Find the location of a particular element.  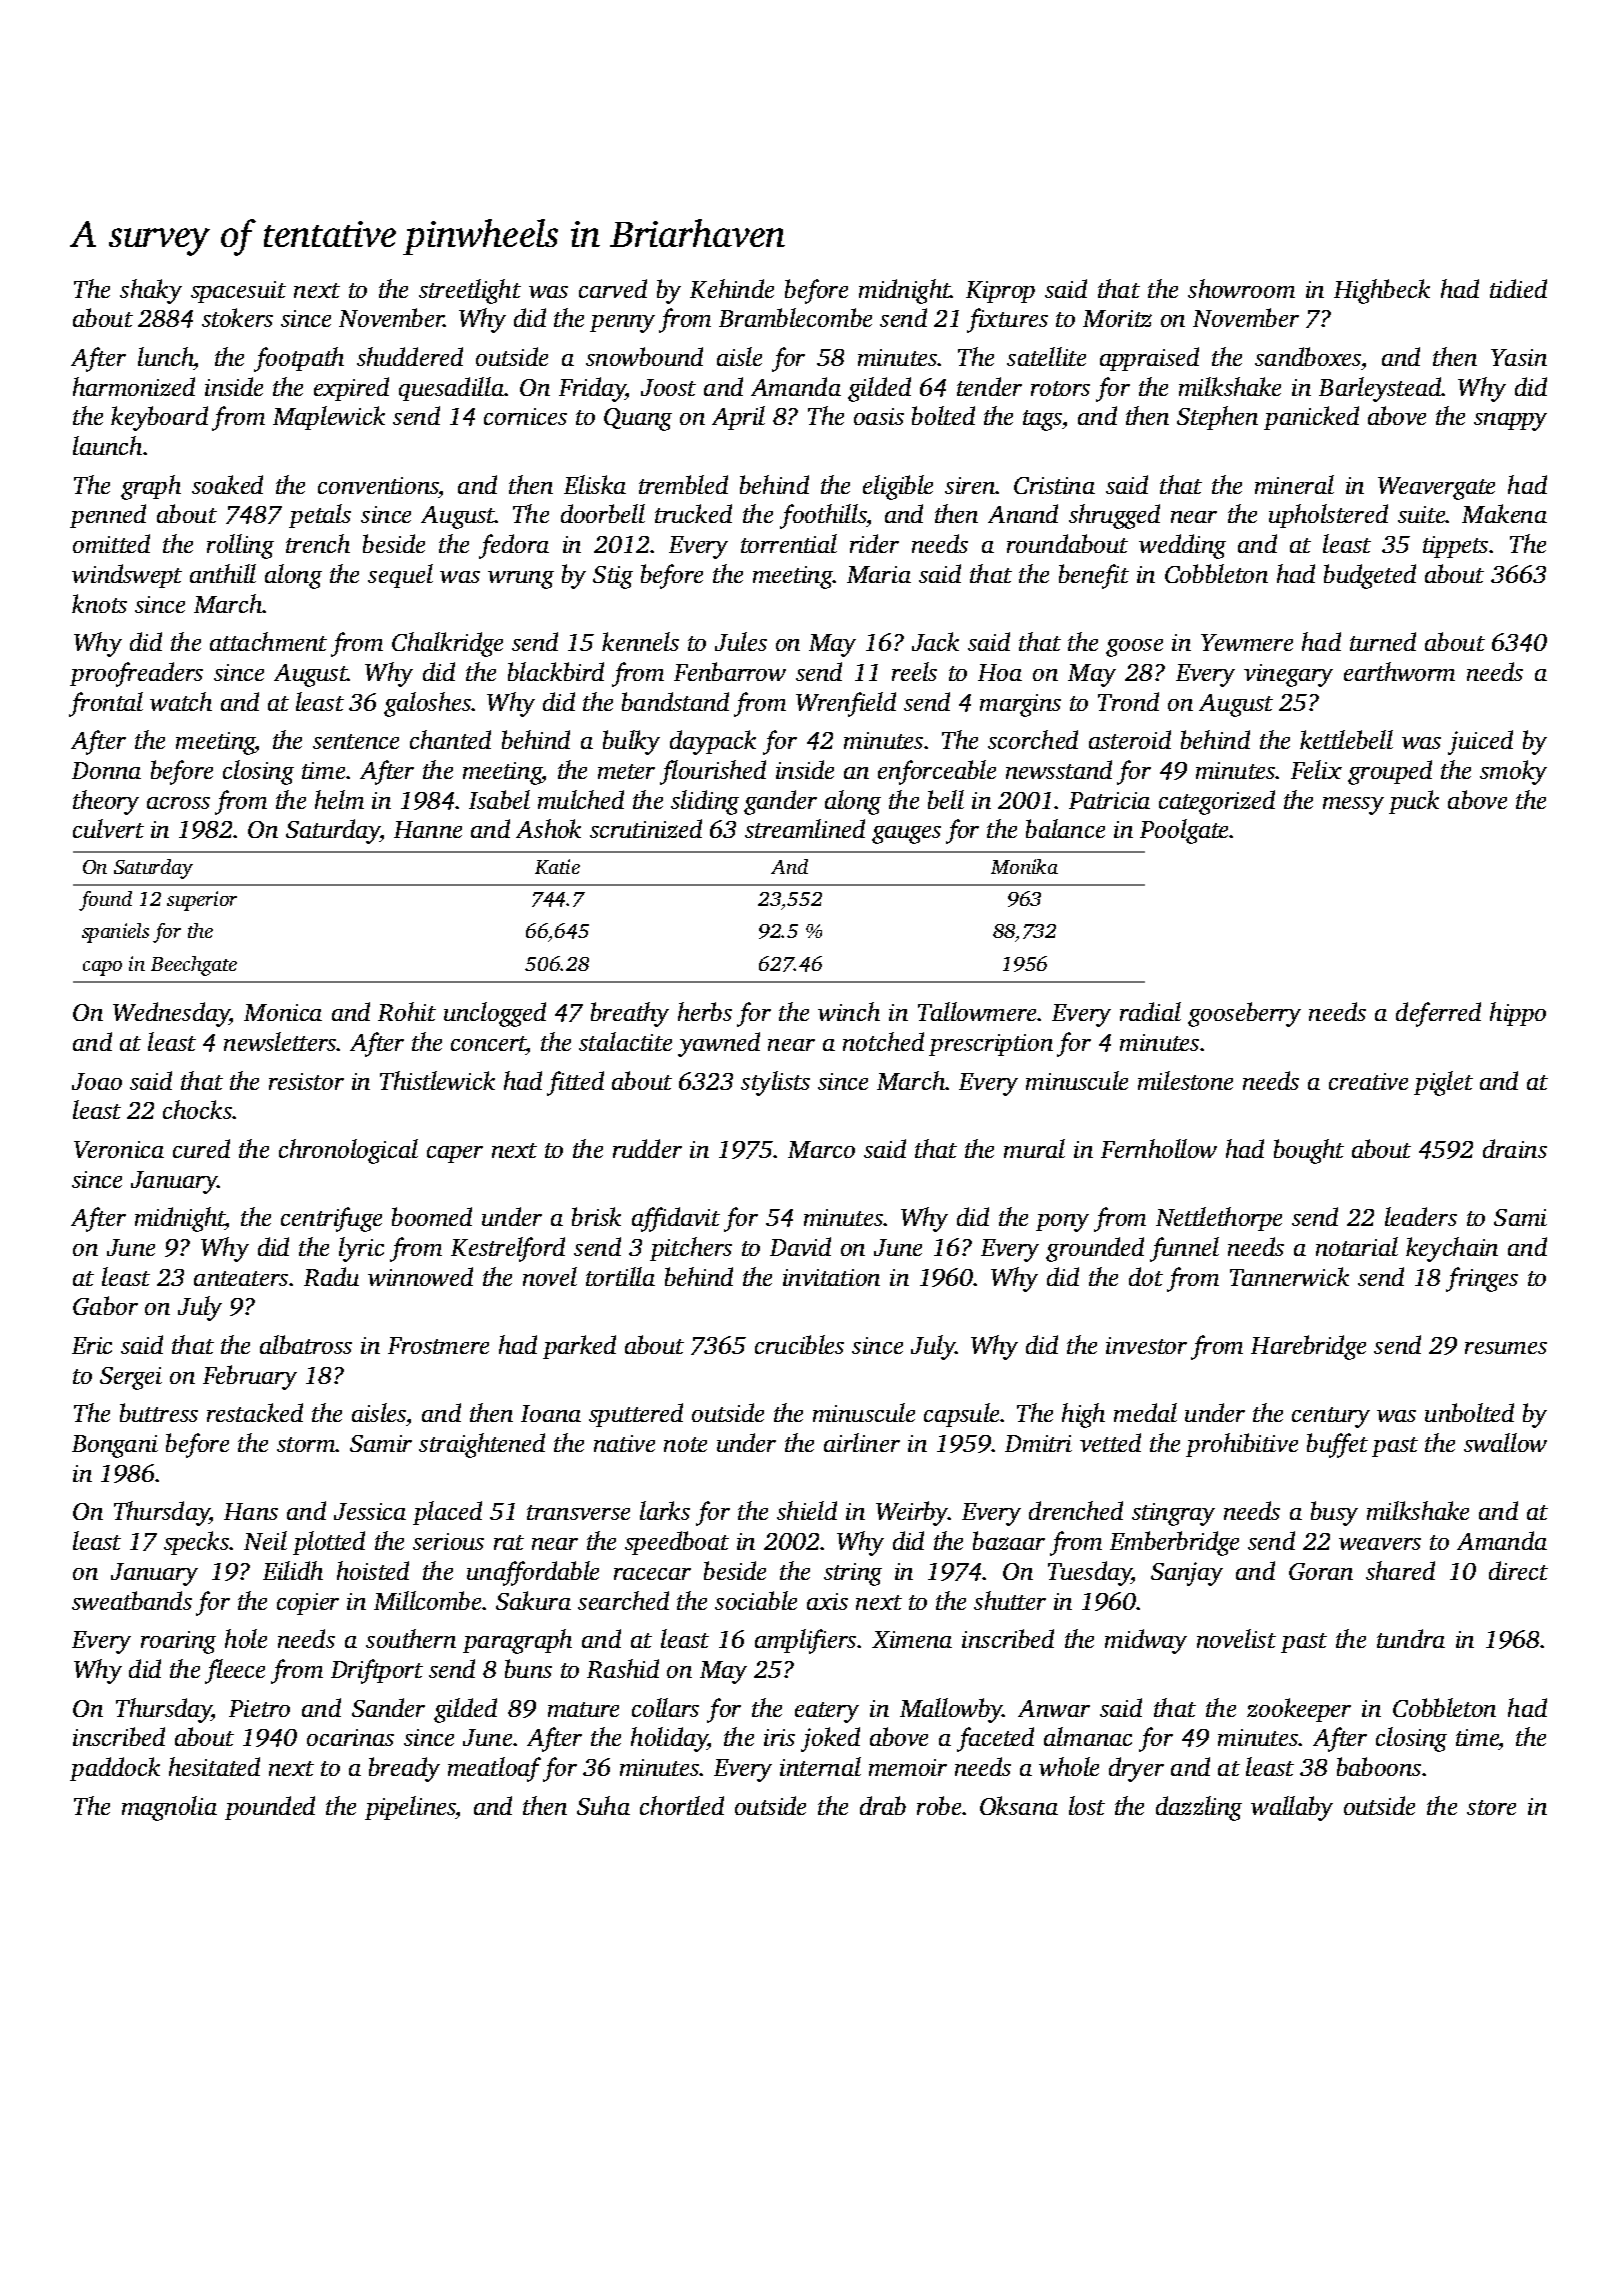

Hans is located at coordinates (251, 1511).
